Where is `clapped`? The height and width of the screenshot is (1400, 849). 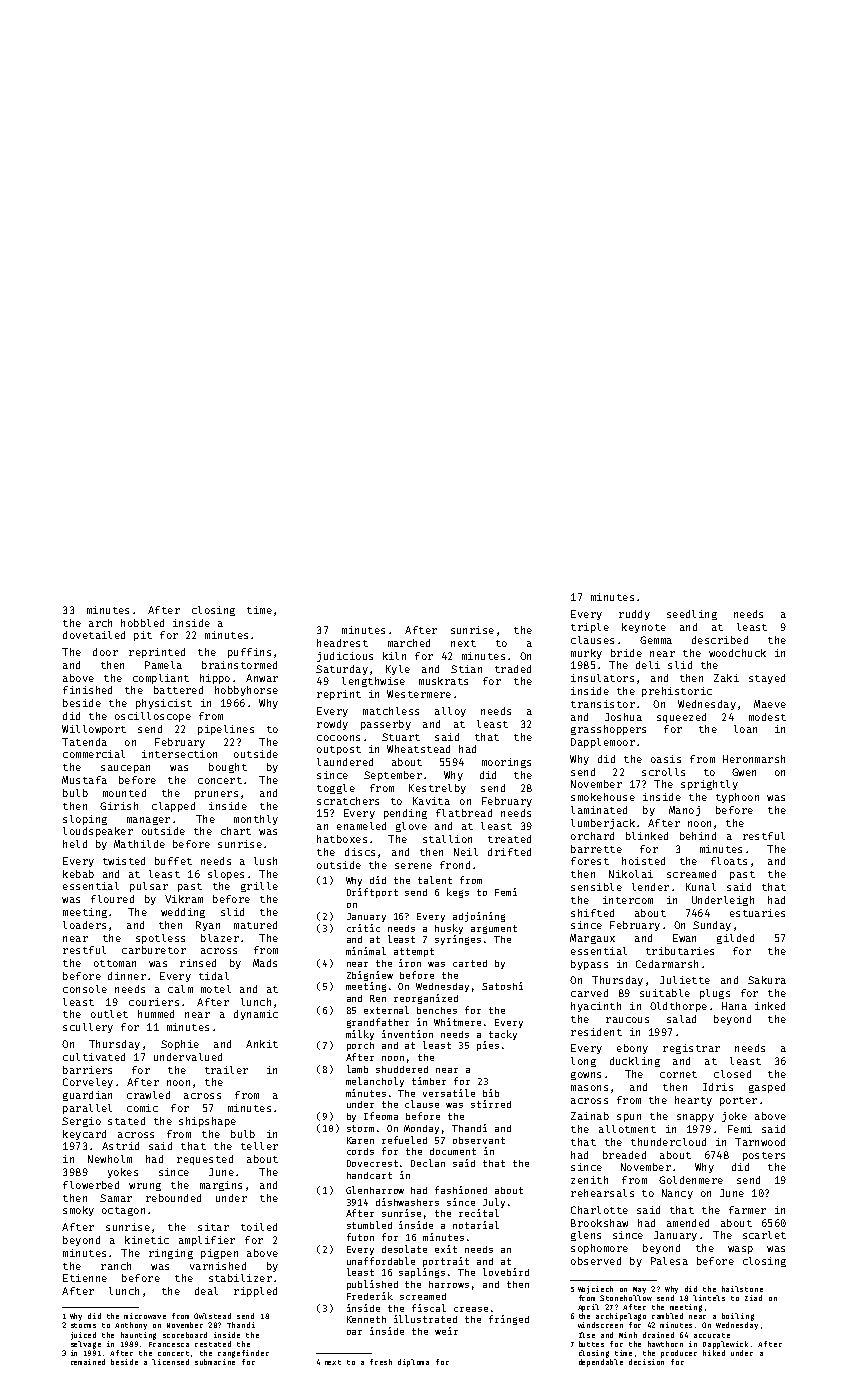 clapped is located at coordinates (173, 807).
